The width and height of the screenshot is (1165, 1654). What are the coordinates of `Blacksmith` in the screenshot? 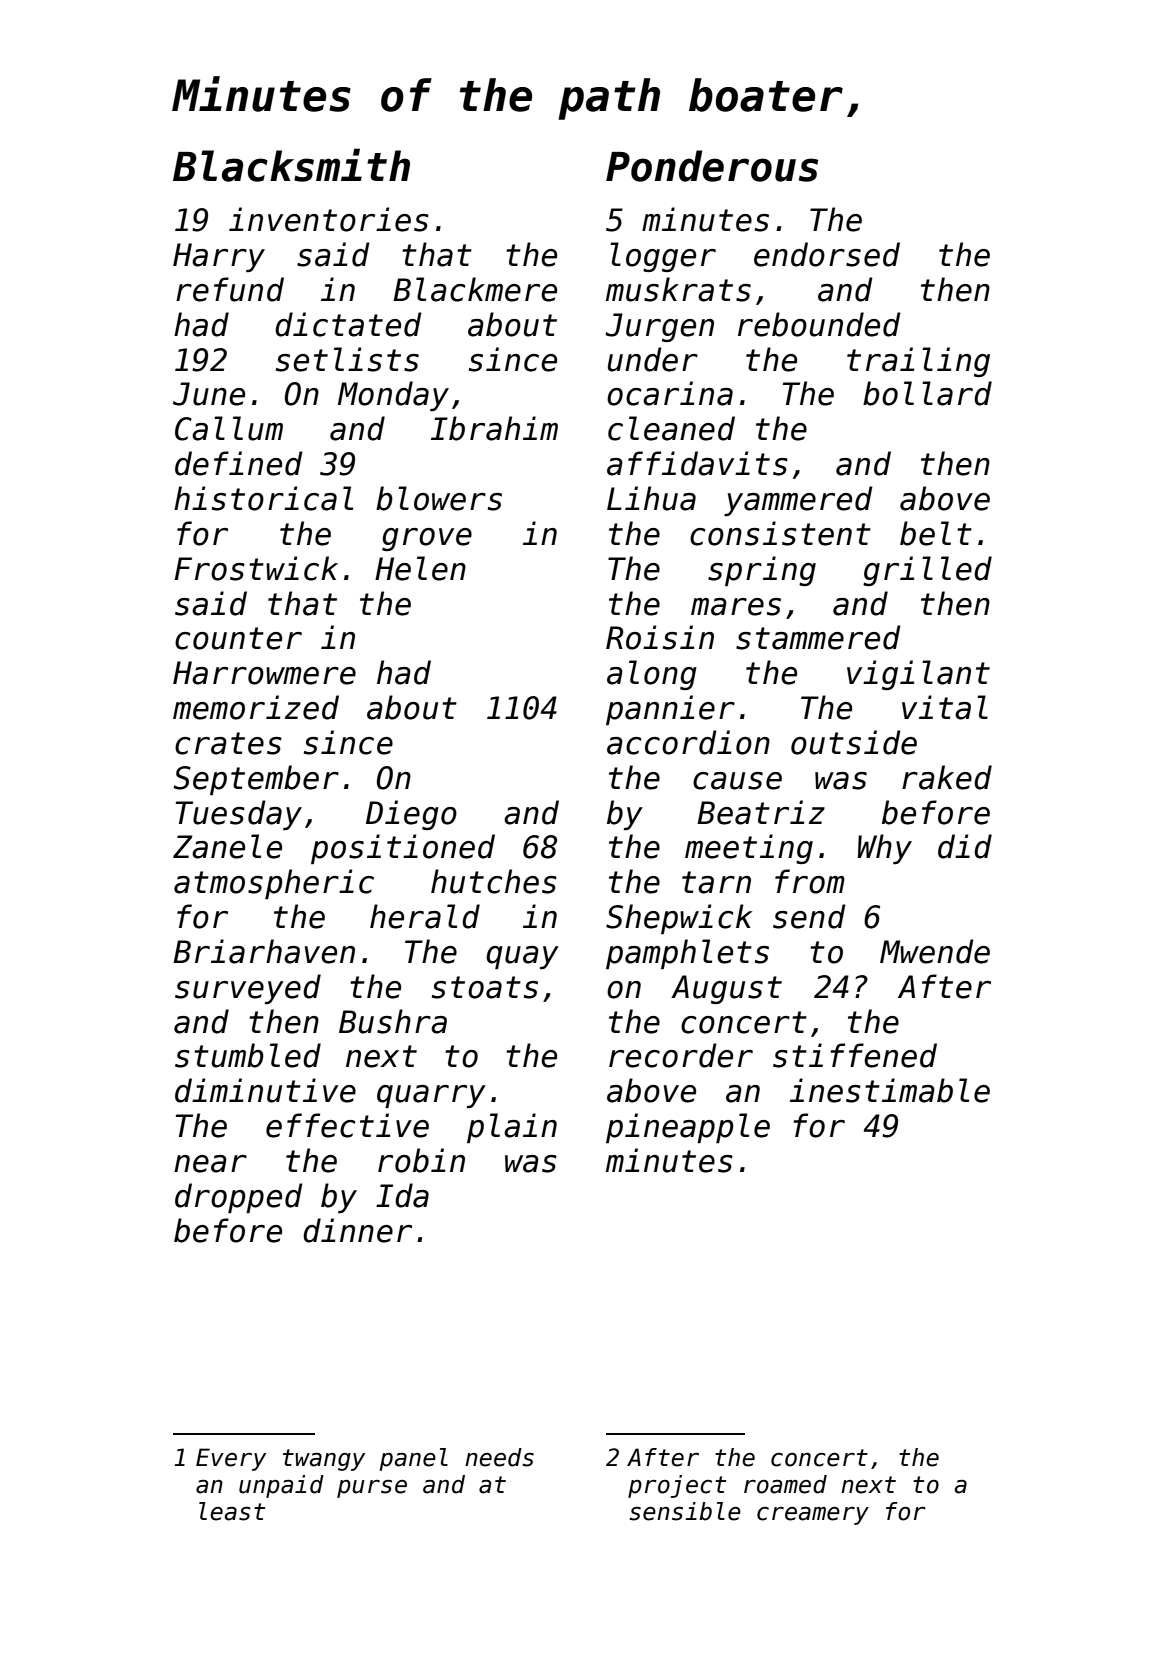 It's located at (291, 165).
